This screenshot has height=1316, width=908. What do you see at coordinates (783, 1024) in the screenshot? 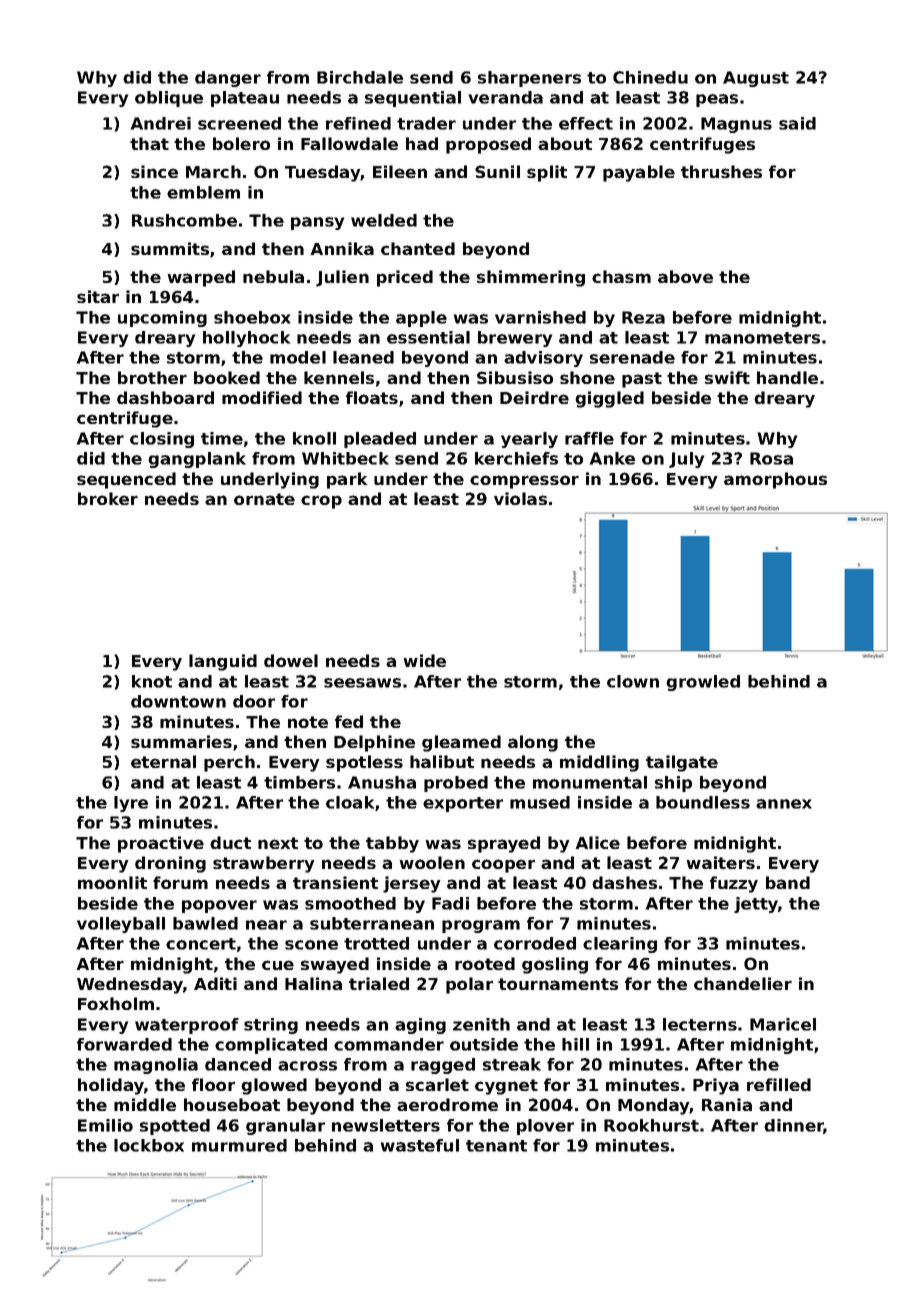
I see `Maricel` at bounding box center [783, 1024].
